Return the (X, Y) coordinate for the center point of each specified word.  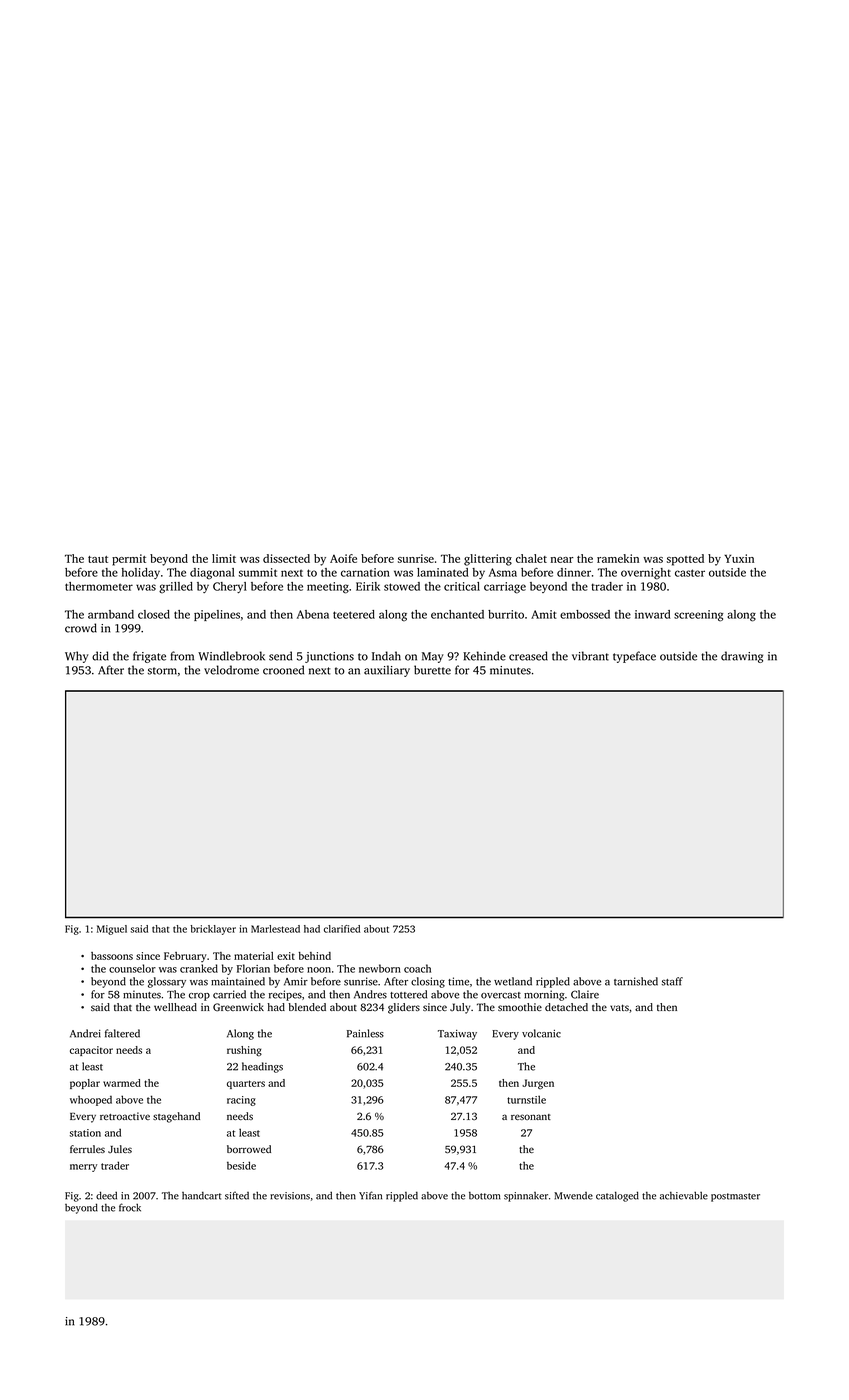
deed (106, 1195)
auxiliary (387, 671)
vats (619, 1007)
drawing (742, 657)
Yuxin (739, 558)
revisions (290, 1196)
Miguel (112, 930)
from (182, 656)
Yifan (370, 1195)
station (85, 1133)
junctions (329, 657)
